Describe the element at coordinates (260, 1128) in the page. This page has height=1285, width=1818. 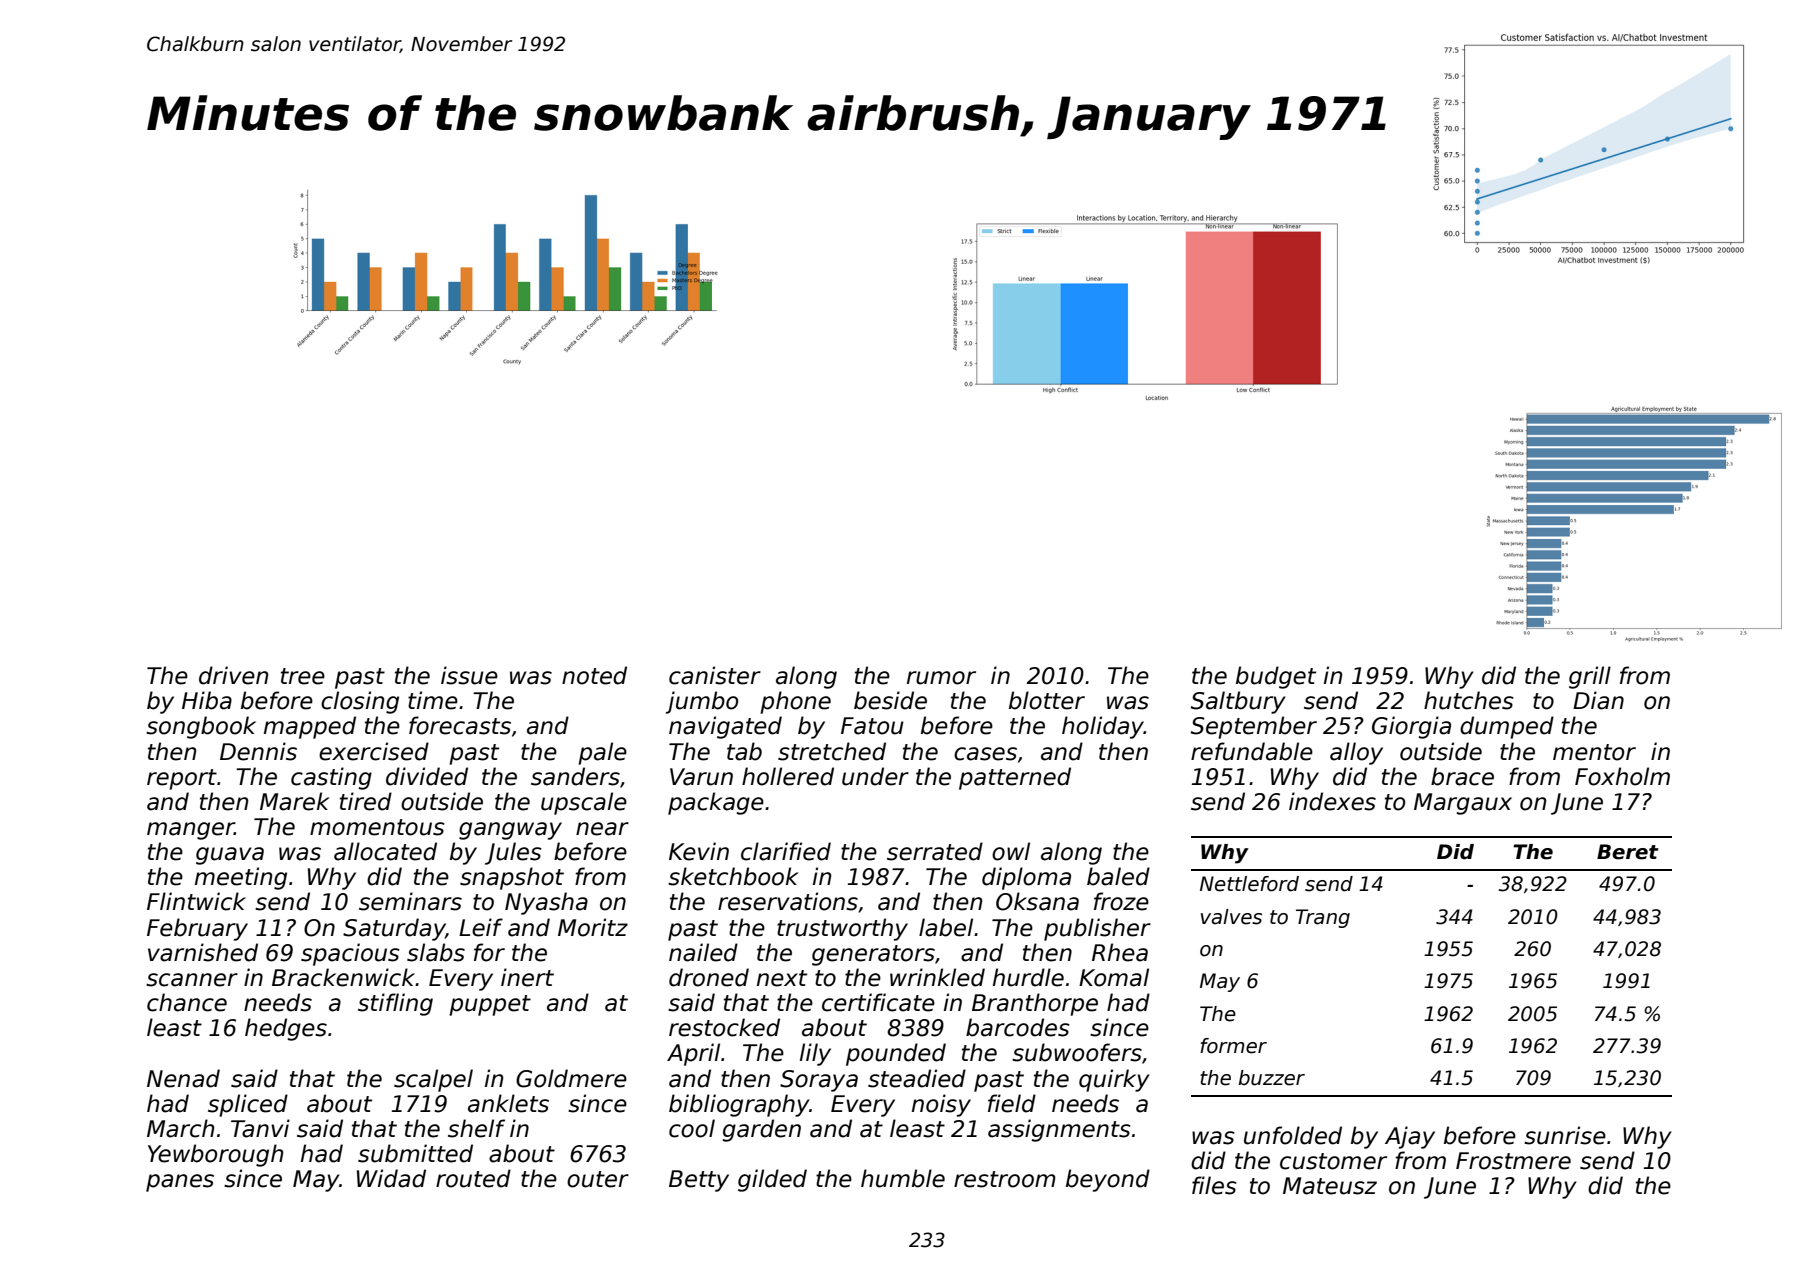
I see `Tanvi` at that location.
